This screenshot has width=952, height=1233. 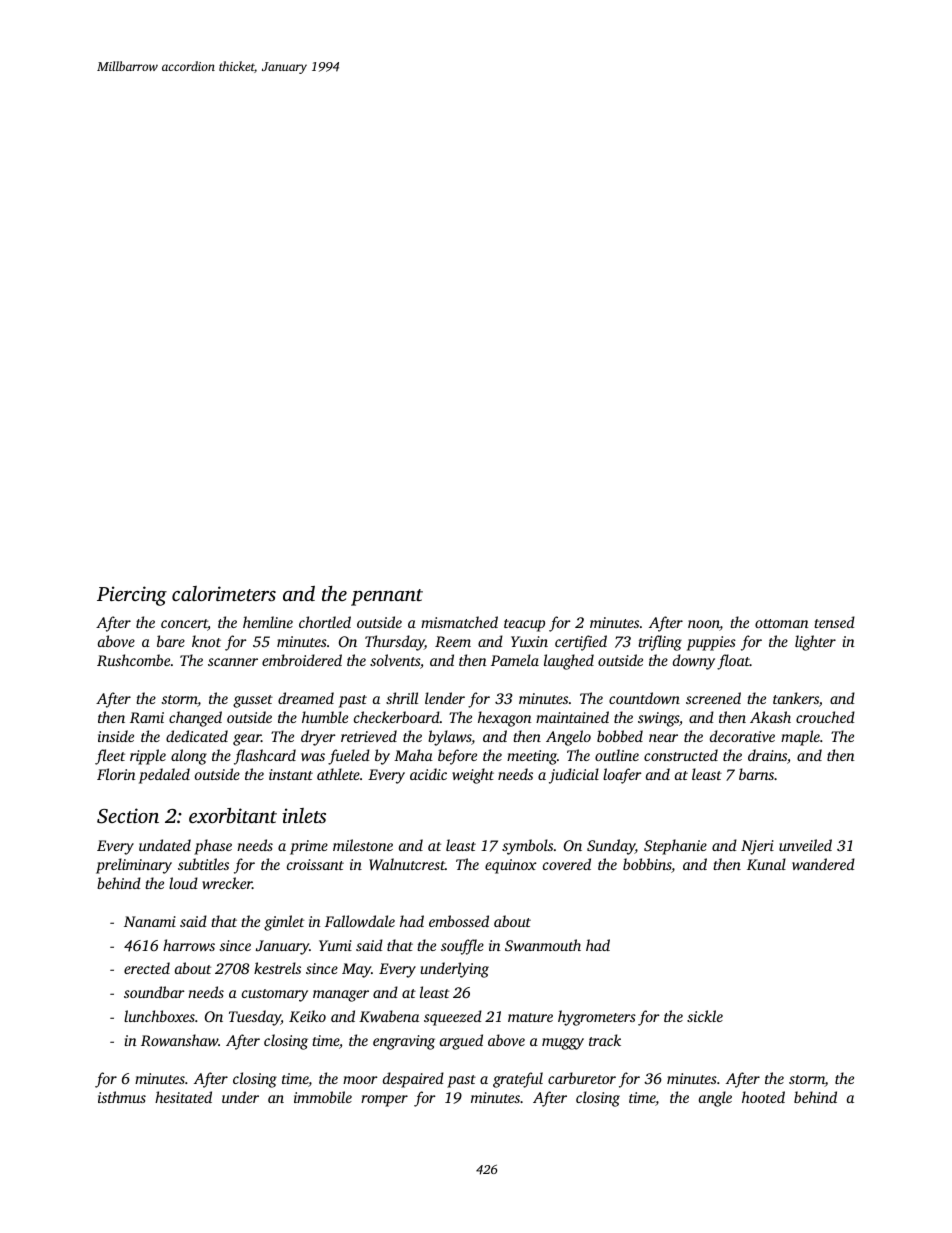 What do you see at coordinates (694, 662) in the screenshot?
I see `downy` at bounding box center [694, 662].
